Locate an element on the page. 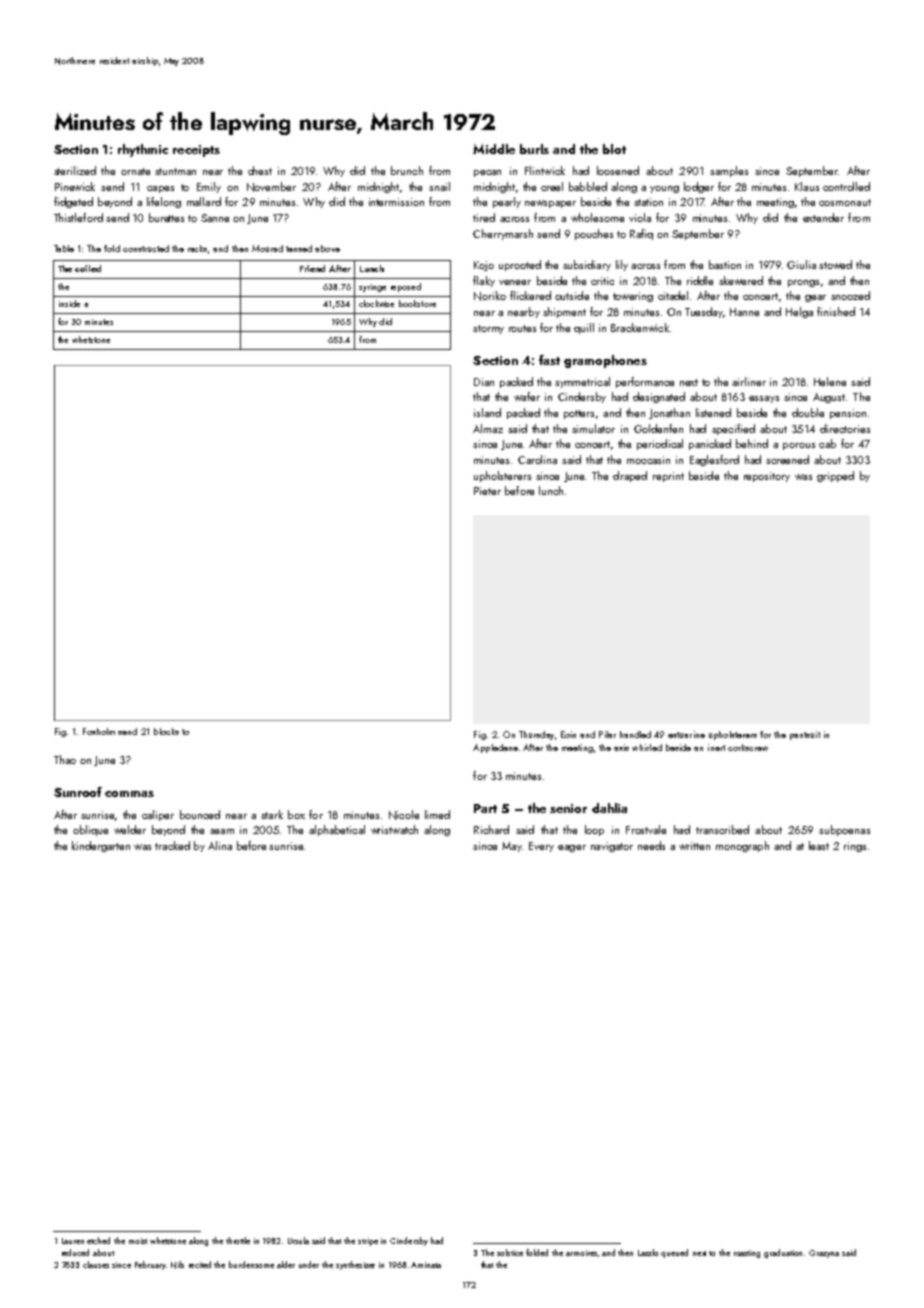 Image resolution: width=924 pixels, height=1308 pixels. chest is located at coordinates (260, 170).
